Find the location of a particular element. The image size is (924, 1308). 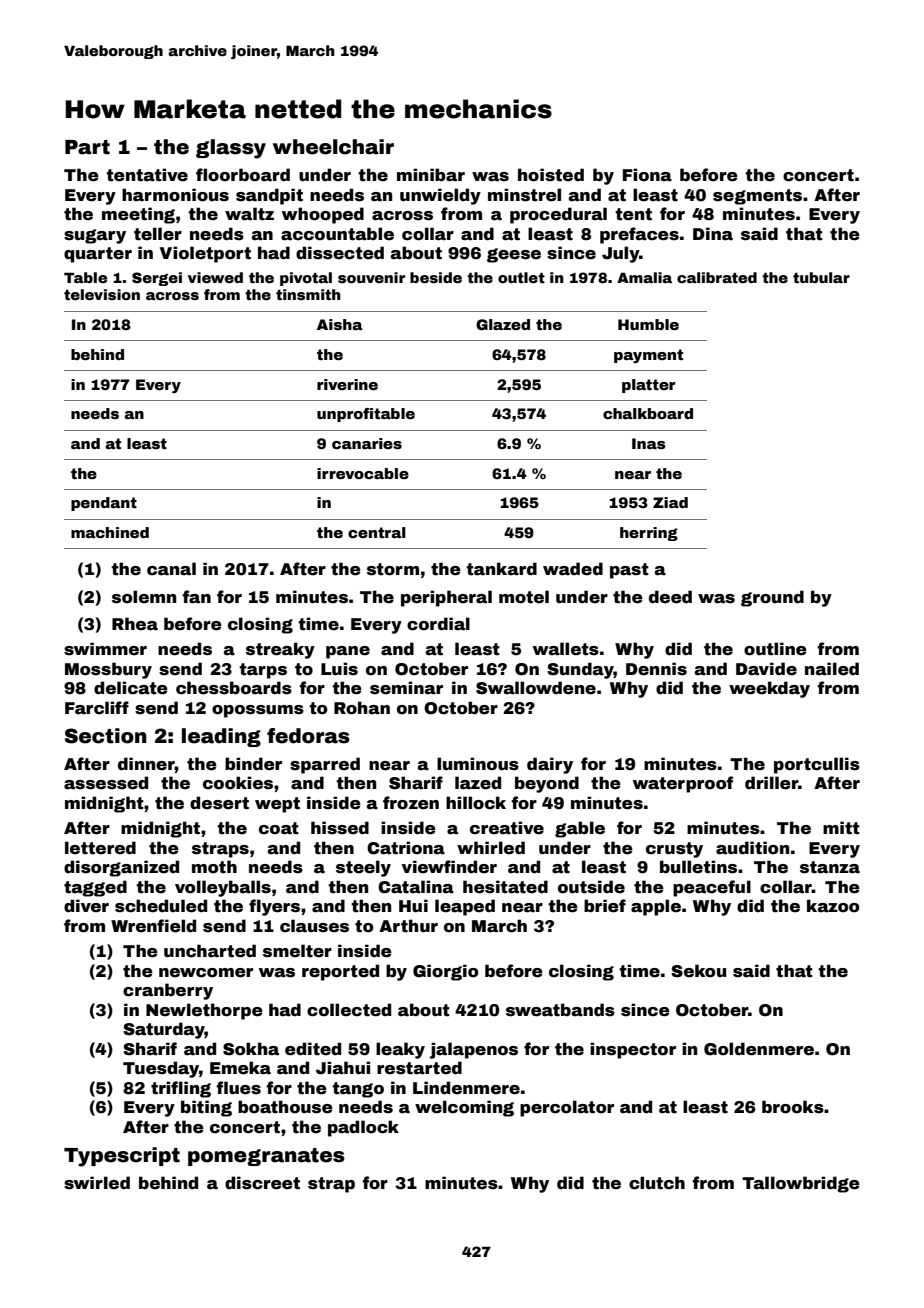

pendant is located at coordinates (104, 504).
